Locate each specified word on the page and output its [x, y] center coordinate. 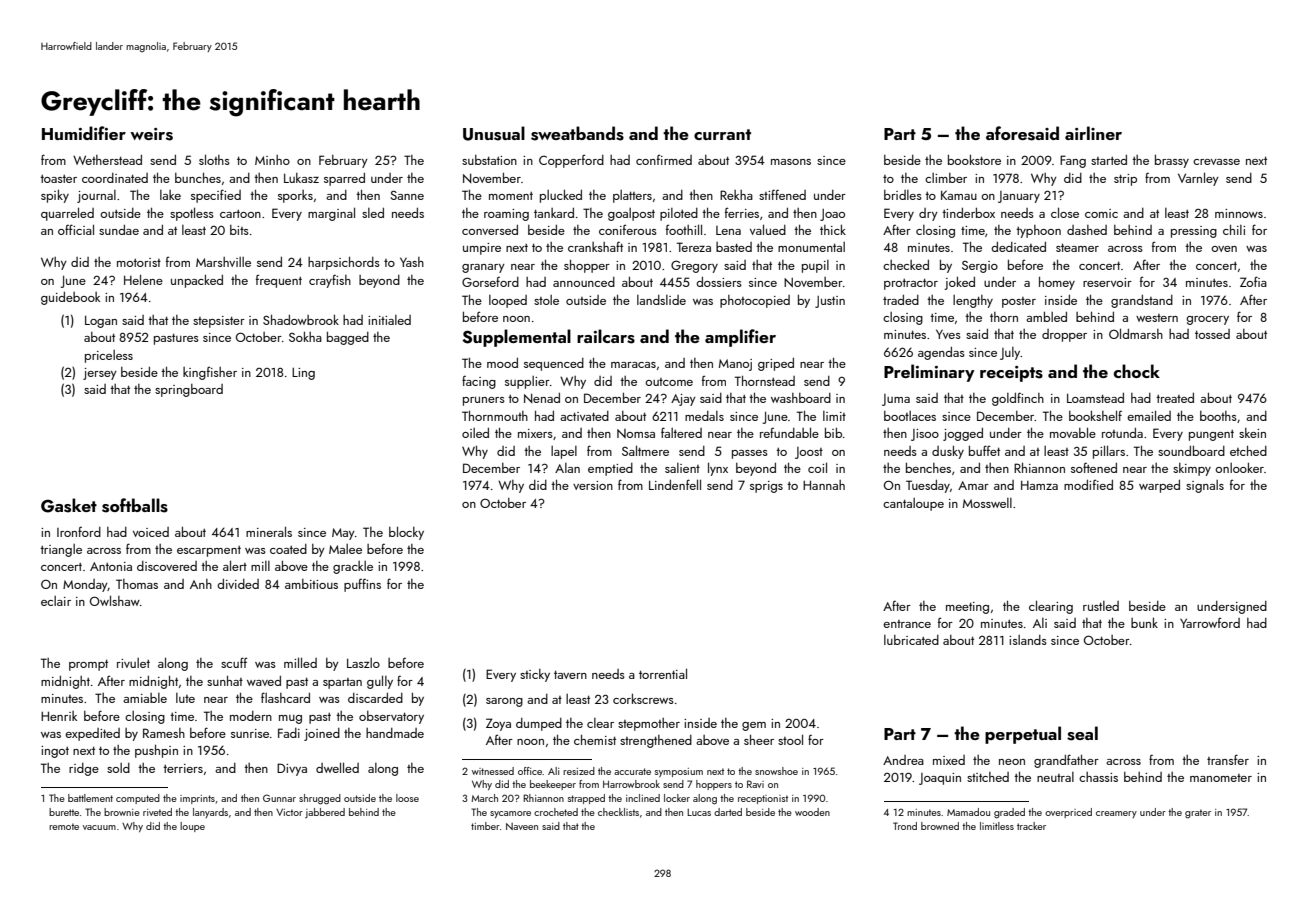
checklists [618, 812]
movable [1073, 432]
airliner [1093, 133]
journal [96, 196]
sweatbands [577, 133]
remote [64, 826]
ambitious [311, 584]
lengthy [973, 301]
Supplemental [516, 338]
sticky [535, 675]
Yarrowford [1210, 622]
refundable [789, 432]
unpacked [197, 281]
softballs [135, 505]
